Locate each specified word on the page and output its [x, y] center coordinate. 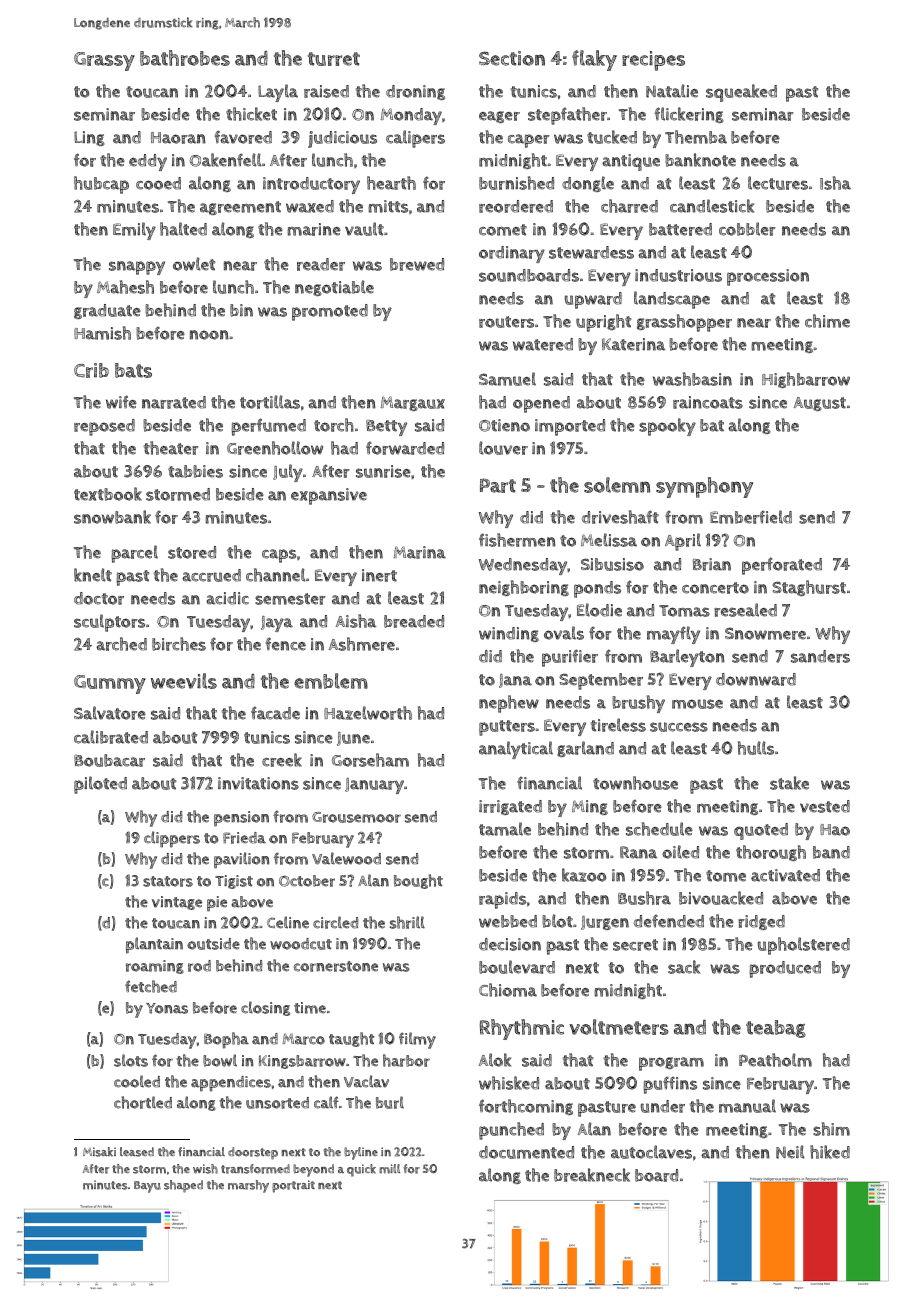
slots [131, 1060]
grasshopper [684, 323]
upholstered [804, 946]
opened [541, 404]
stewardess [591, 252]
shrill [407, 922]
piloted [100, 785]
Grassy [104, 61]
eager [499, 117]
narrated [174, 402]
